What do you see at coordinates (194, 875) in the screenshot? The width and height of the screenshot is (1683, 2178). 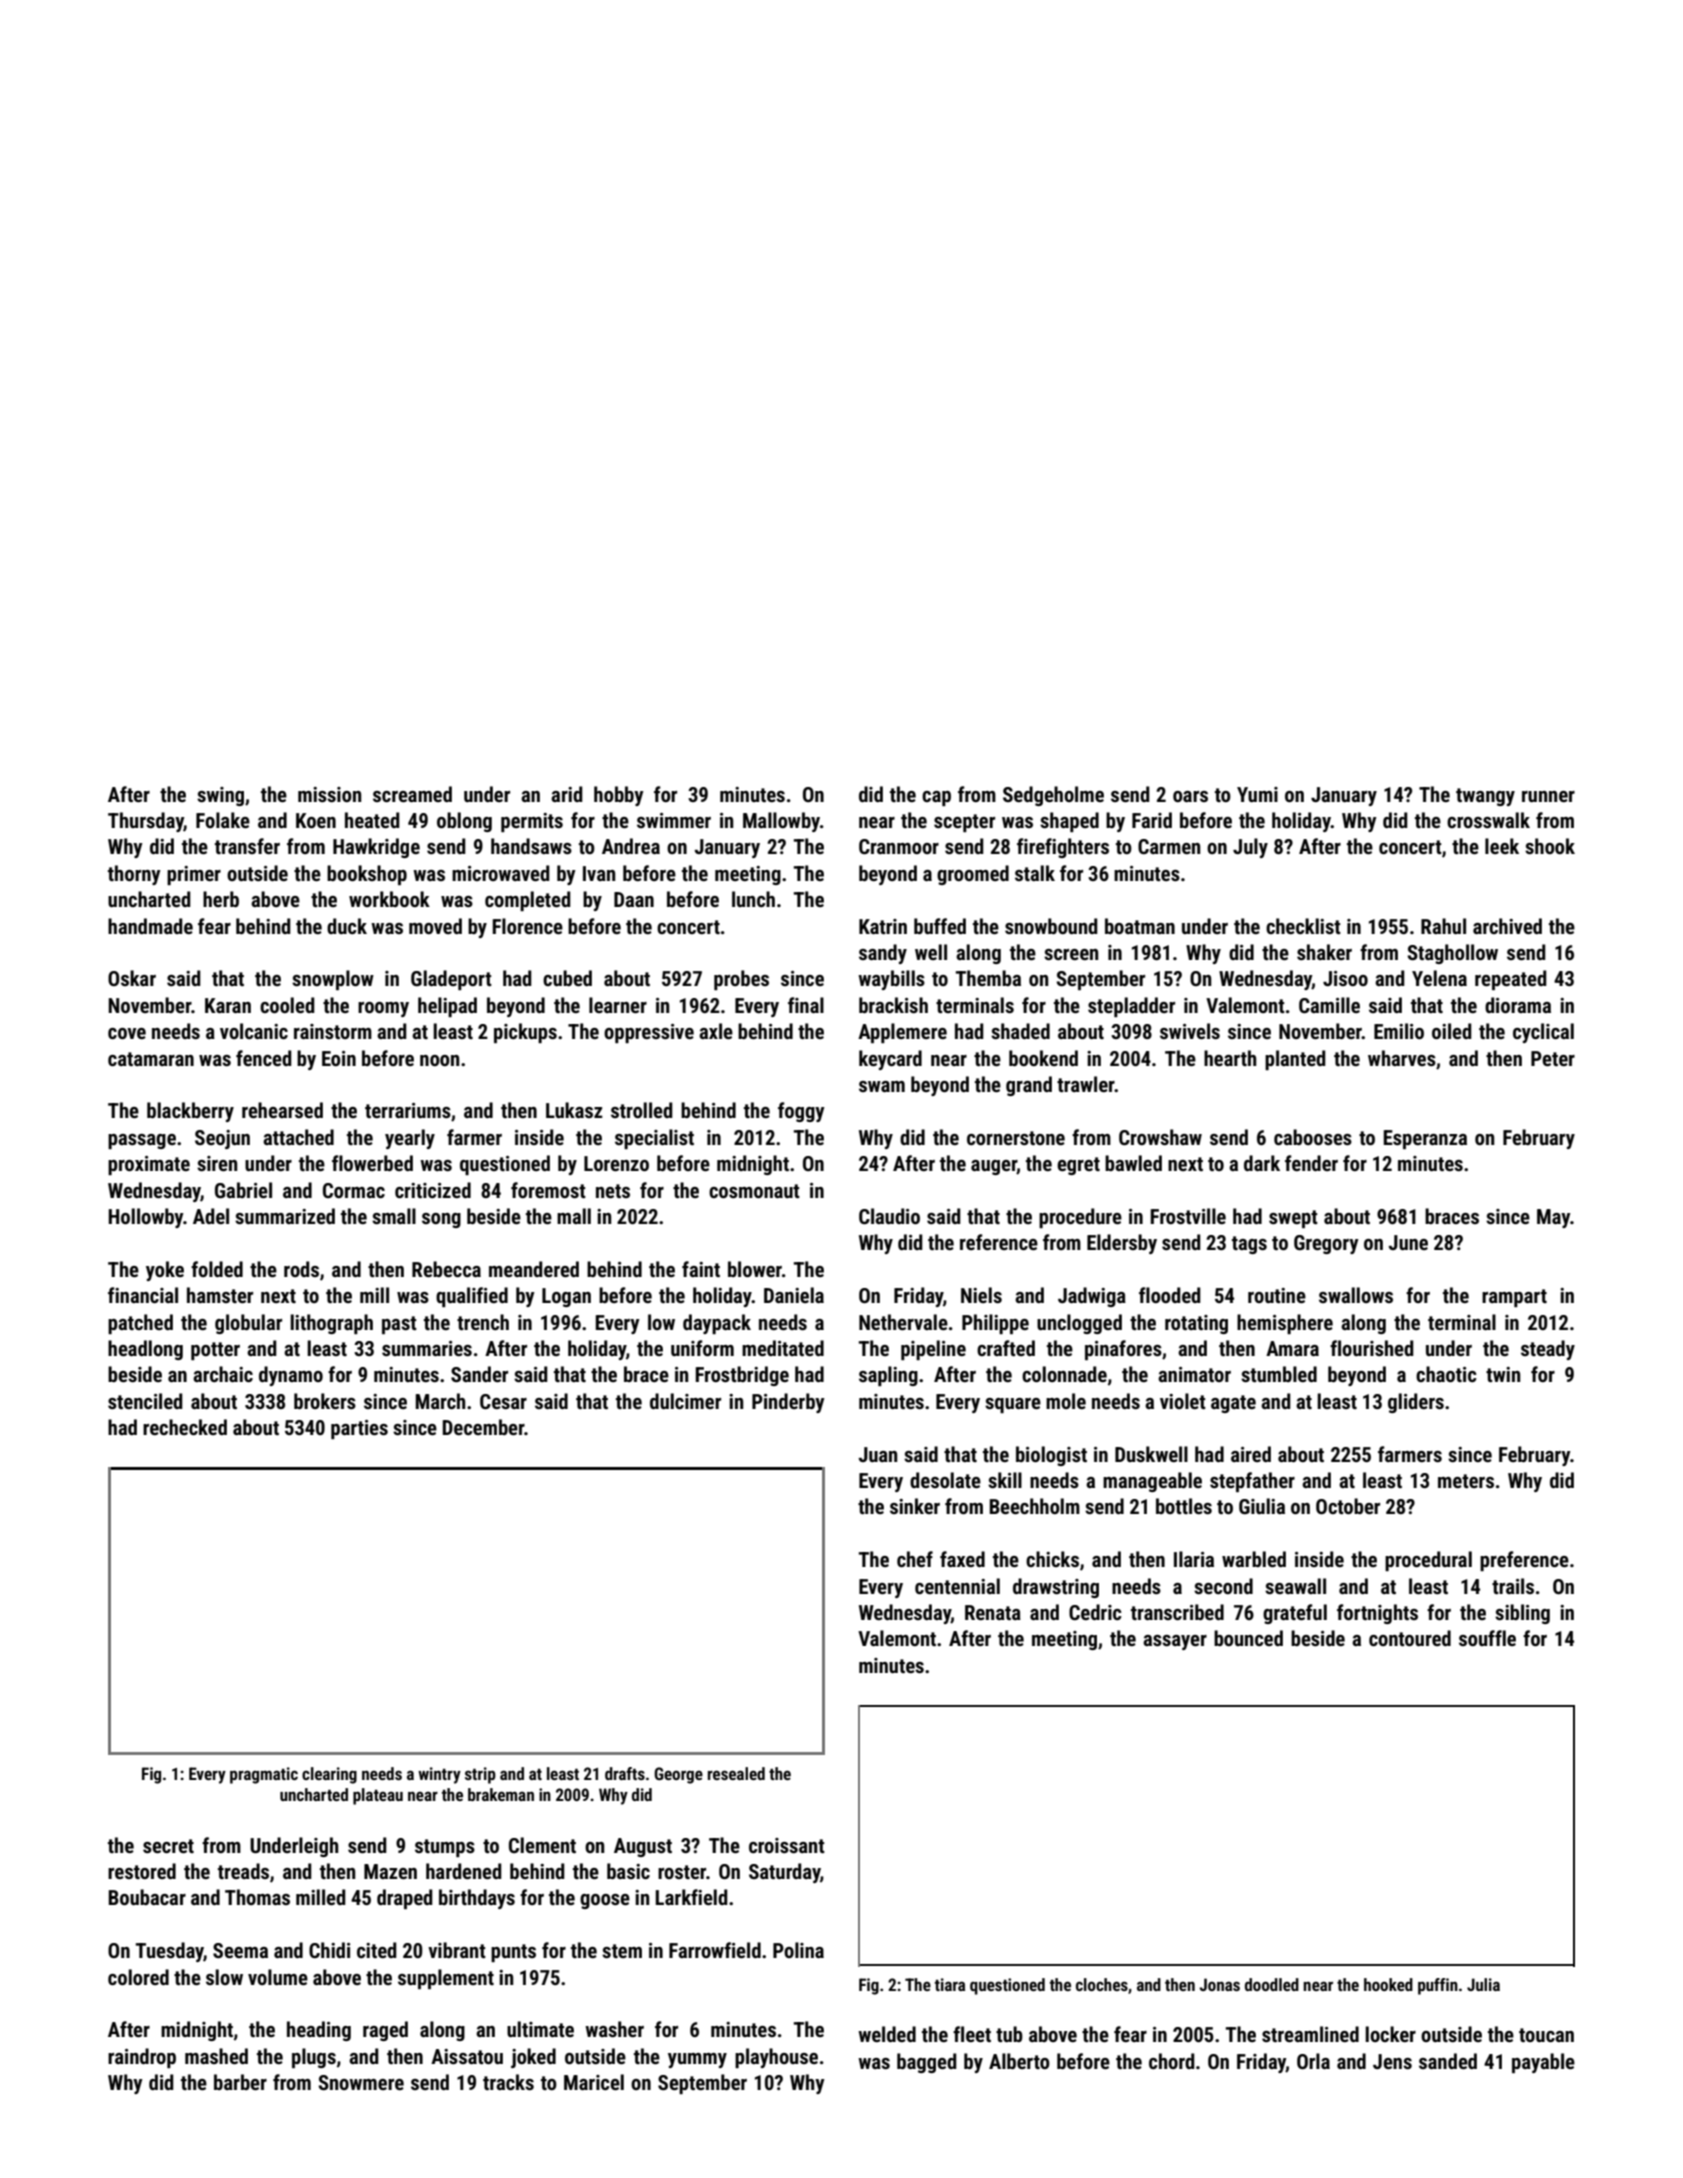 I see `primer` at bounding box center [194, 875].
